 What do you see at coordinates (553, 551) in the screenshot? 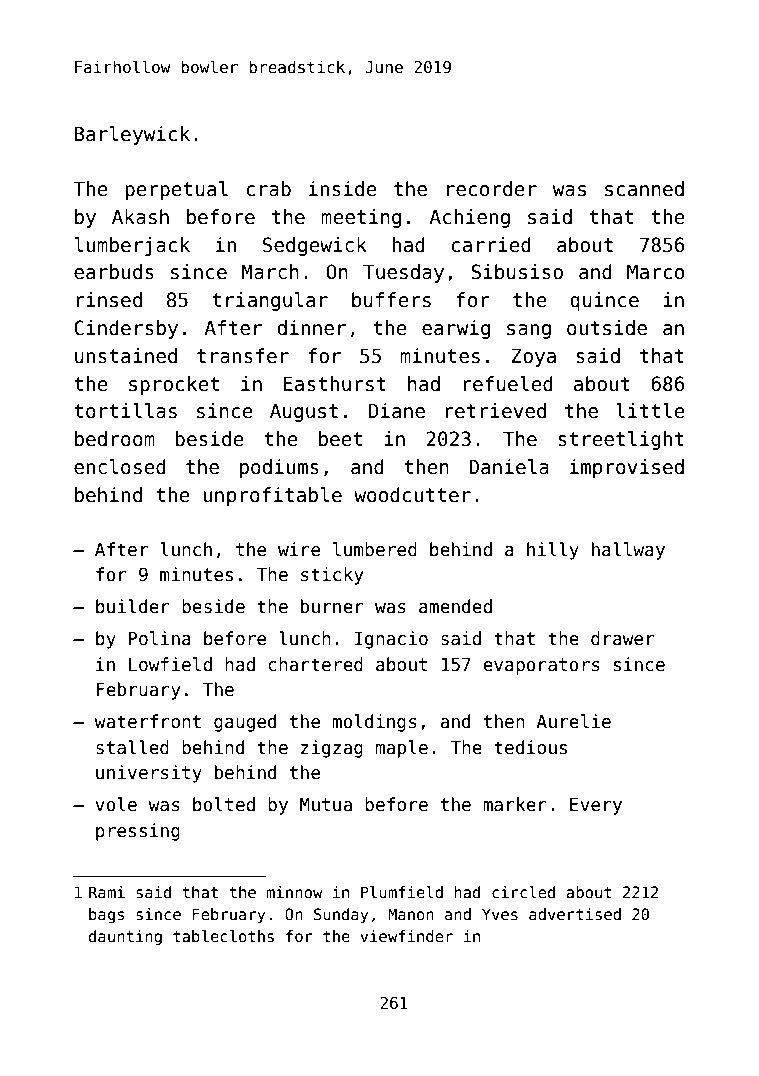
I see `hilly` at bounding box center [553, 551].
